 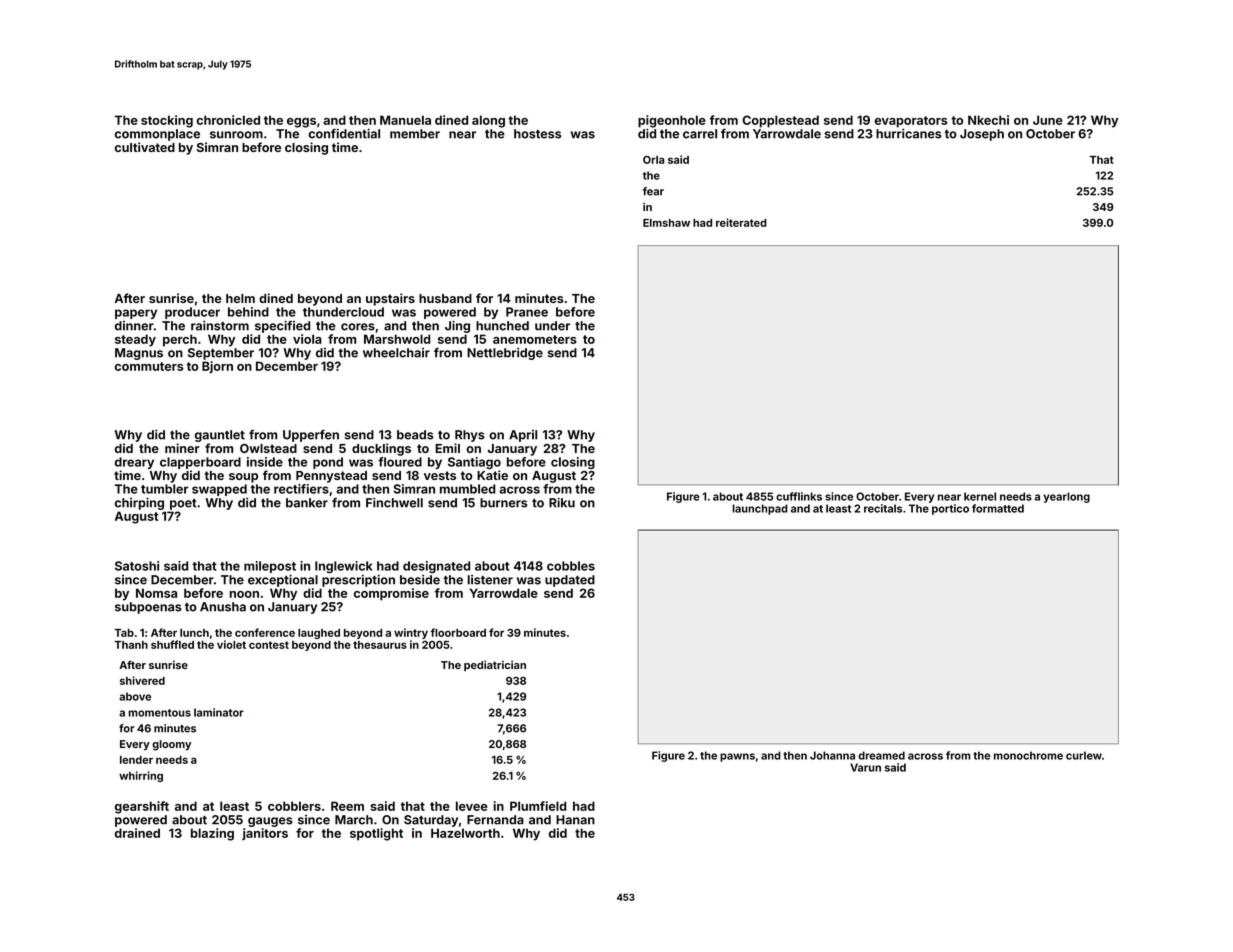 I want to click on burners, so click(x=503, y=503).
